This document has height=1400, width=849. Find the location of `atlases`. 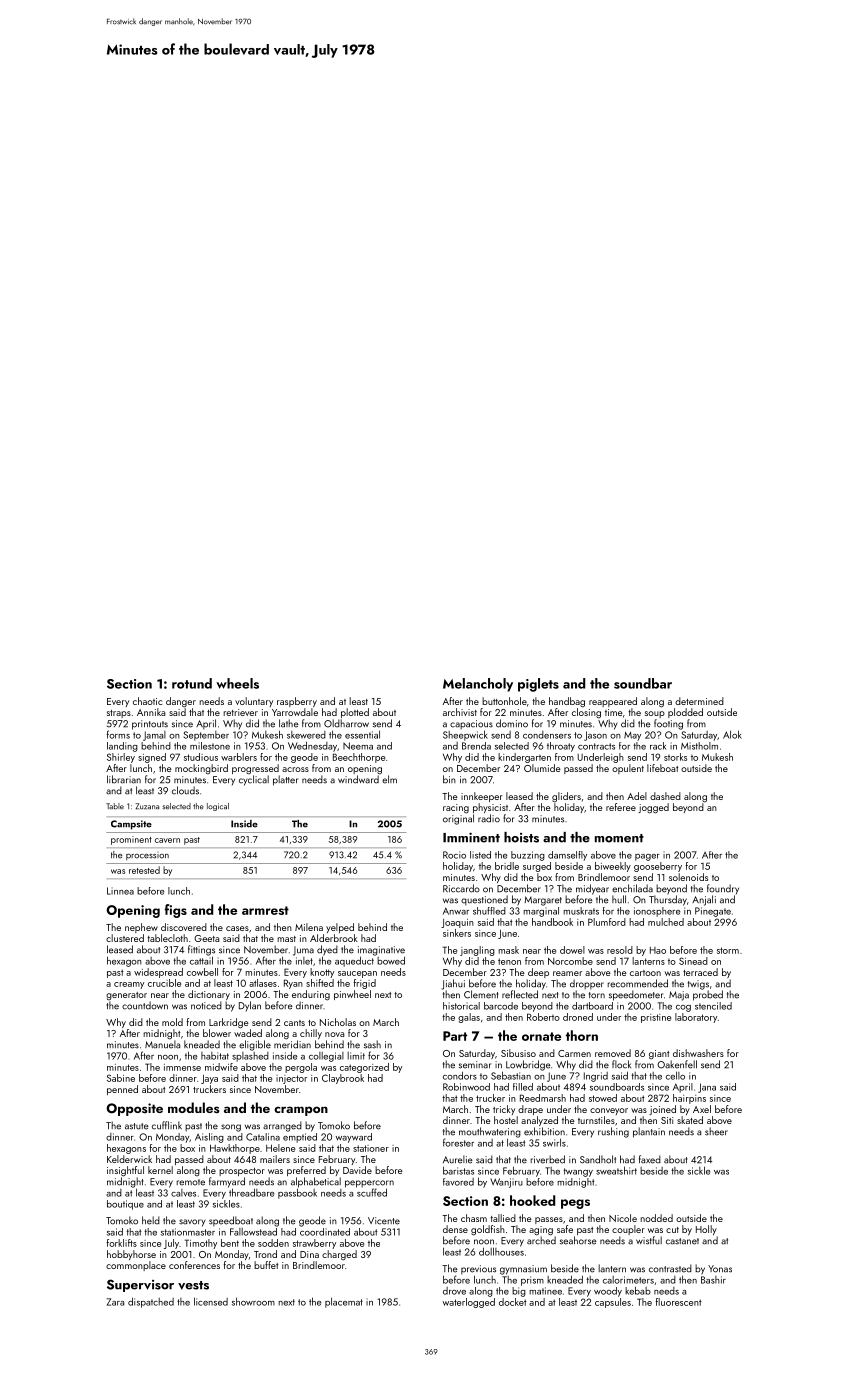

atlases is located at coordinates (263, 983).
